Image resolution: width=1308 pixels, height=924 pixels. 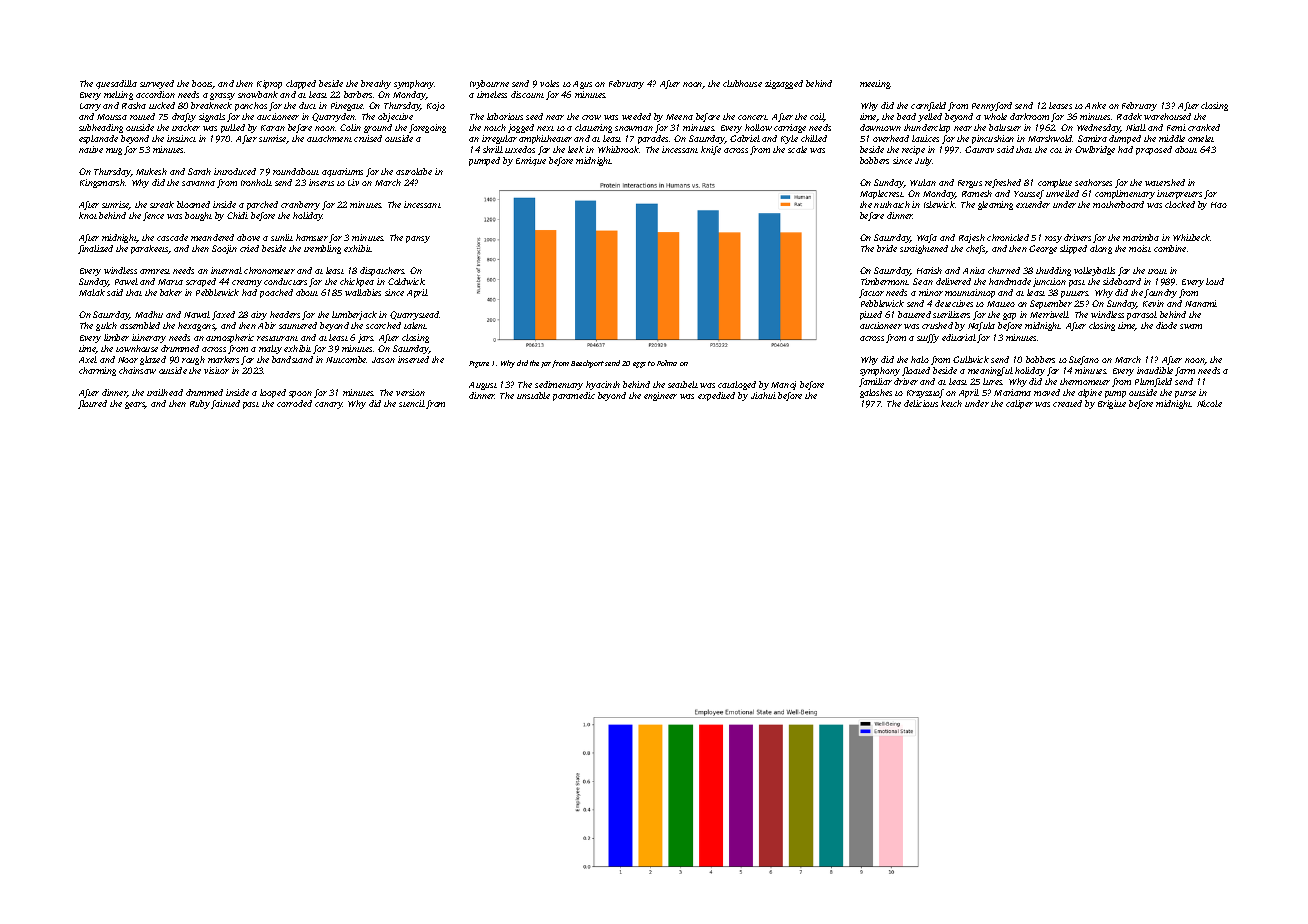 I want to click on stencil, so click(x=412, y=403).
